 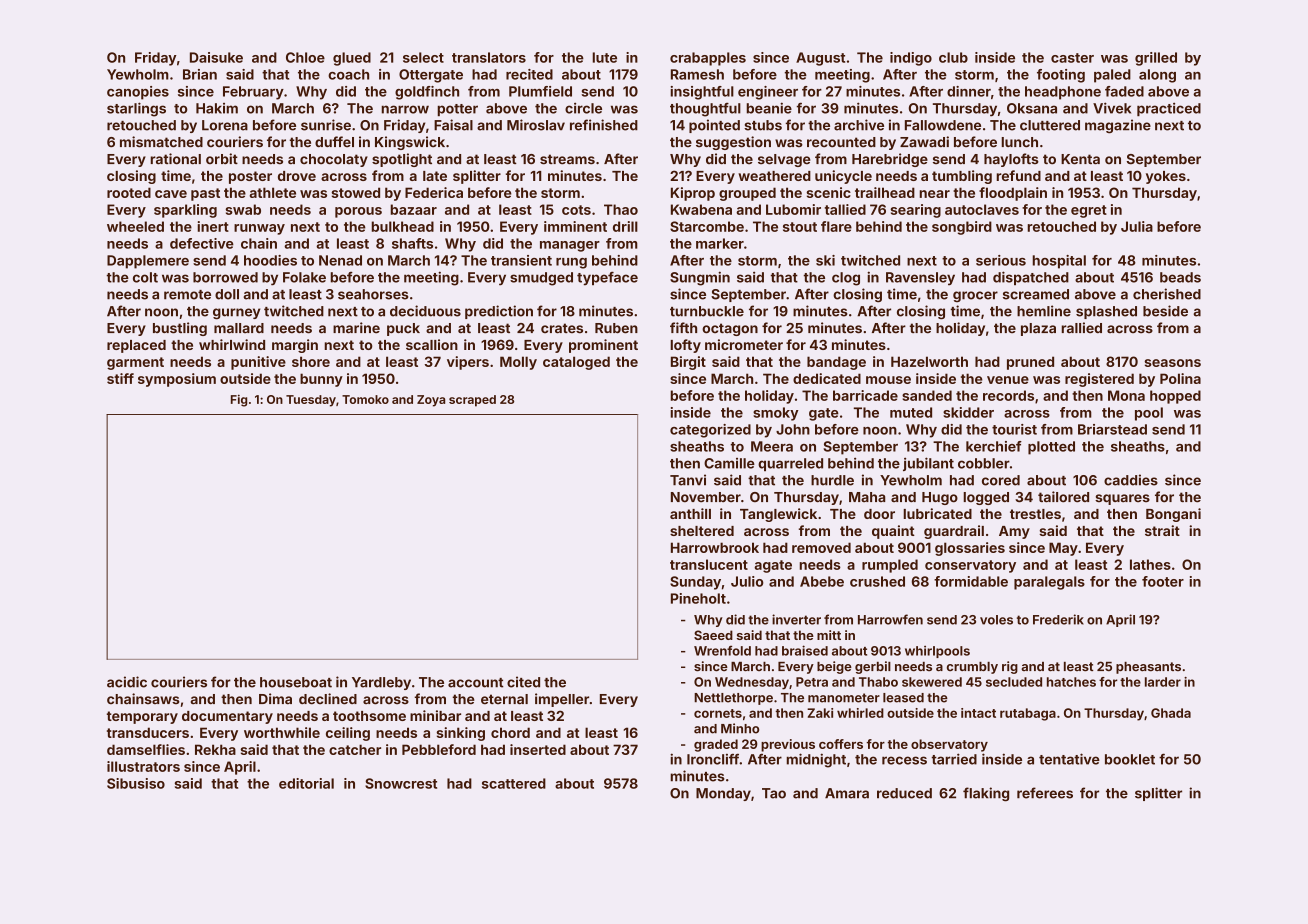 I want to click on typeface, so click(x=607, y=279).
